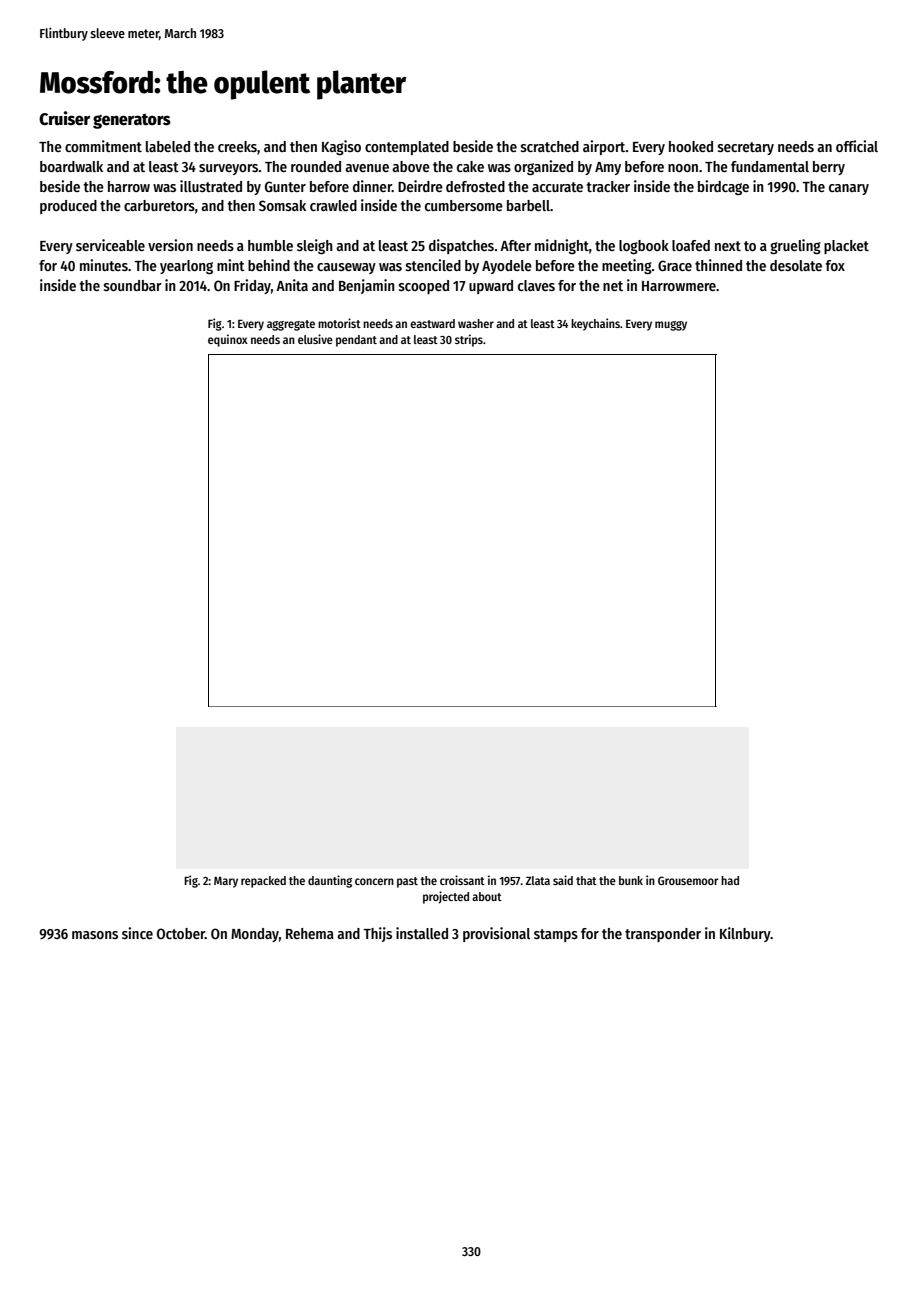 The width and height of the image is (924, 1308). What do you see at coordinates (226, 882) in the image?
I see `Mary` at bounding box center [226, 882].
